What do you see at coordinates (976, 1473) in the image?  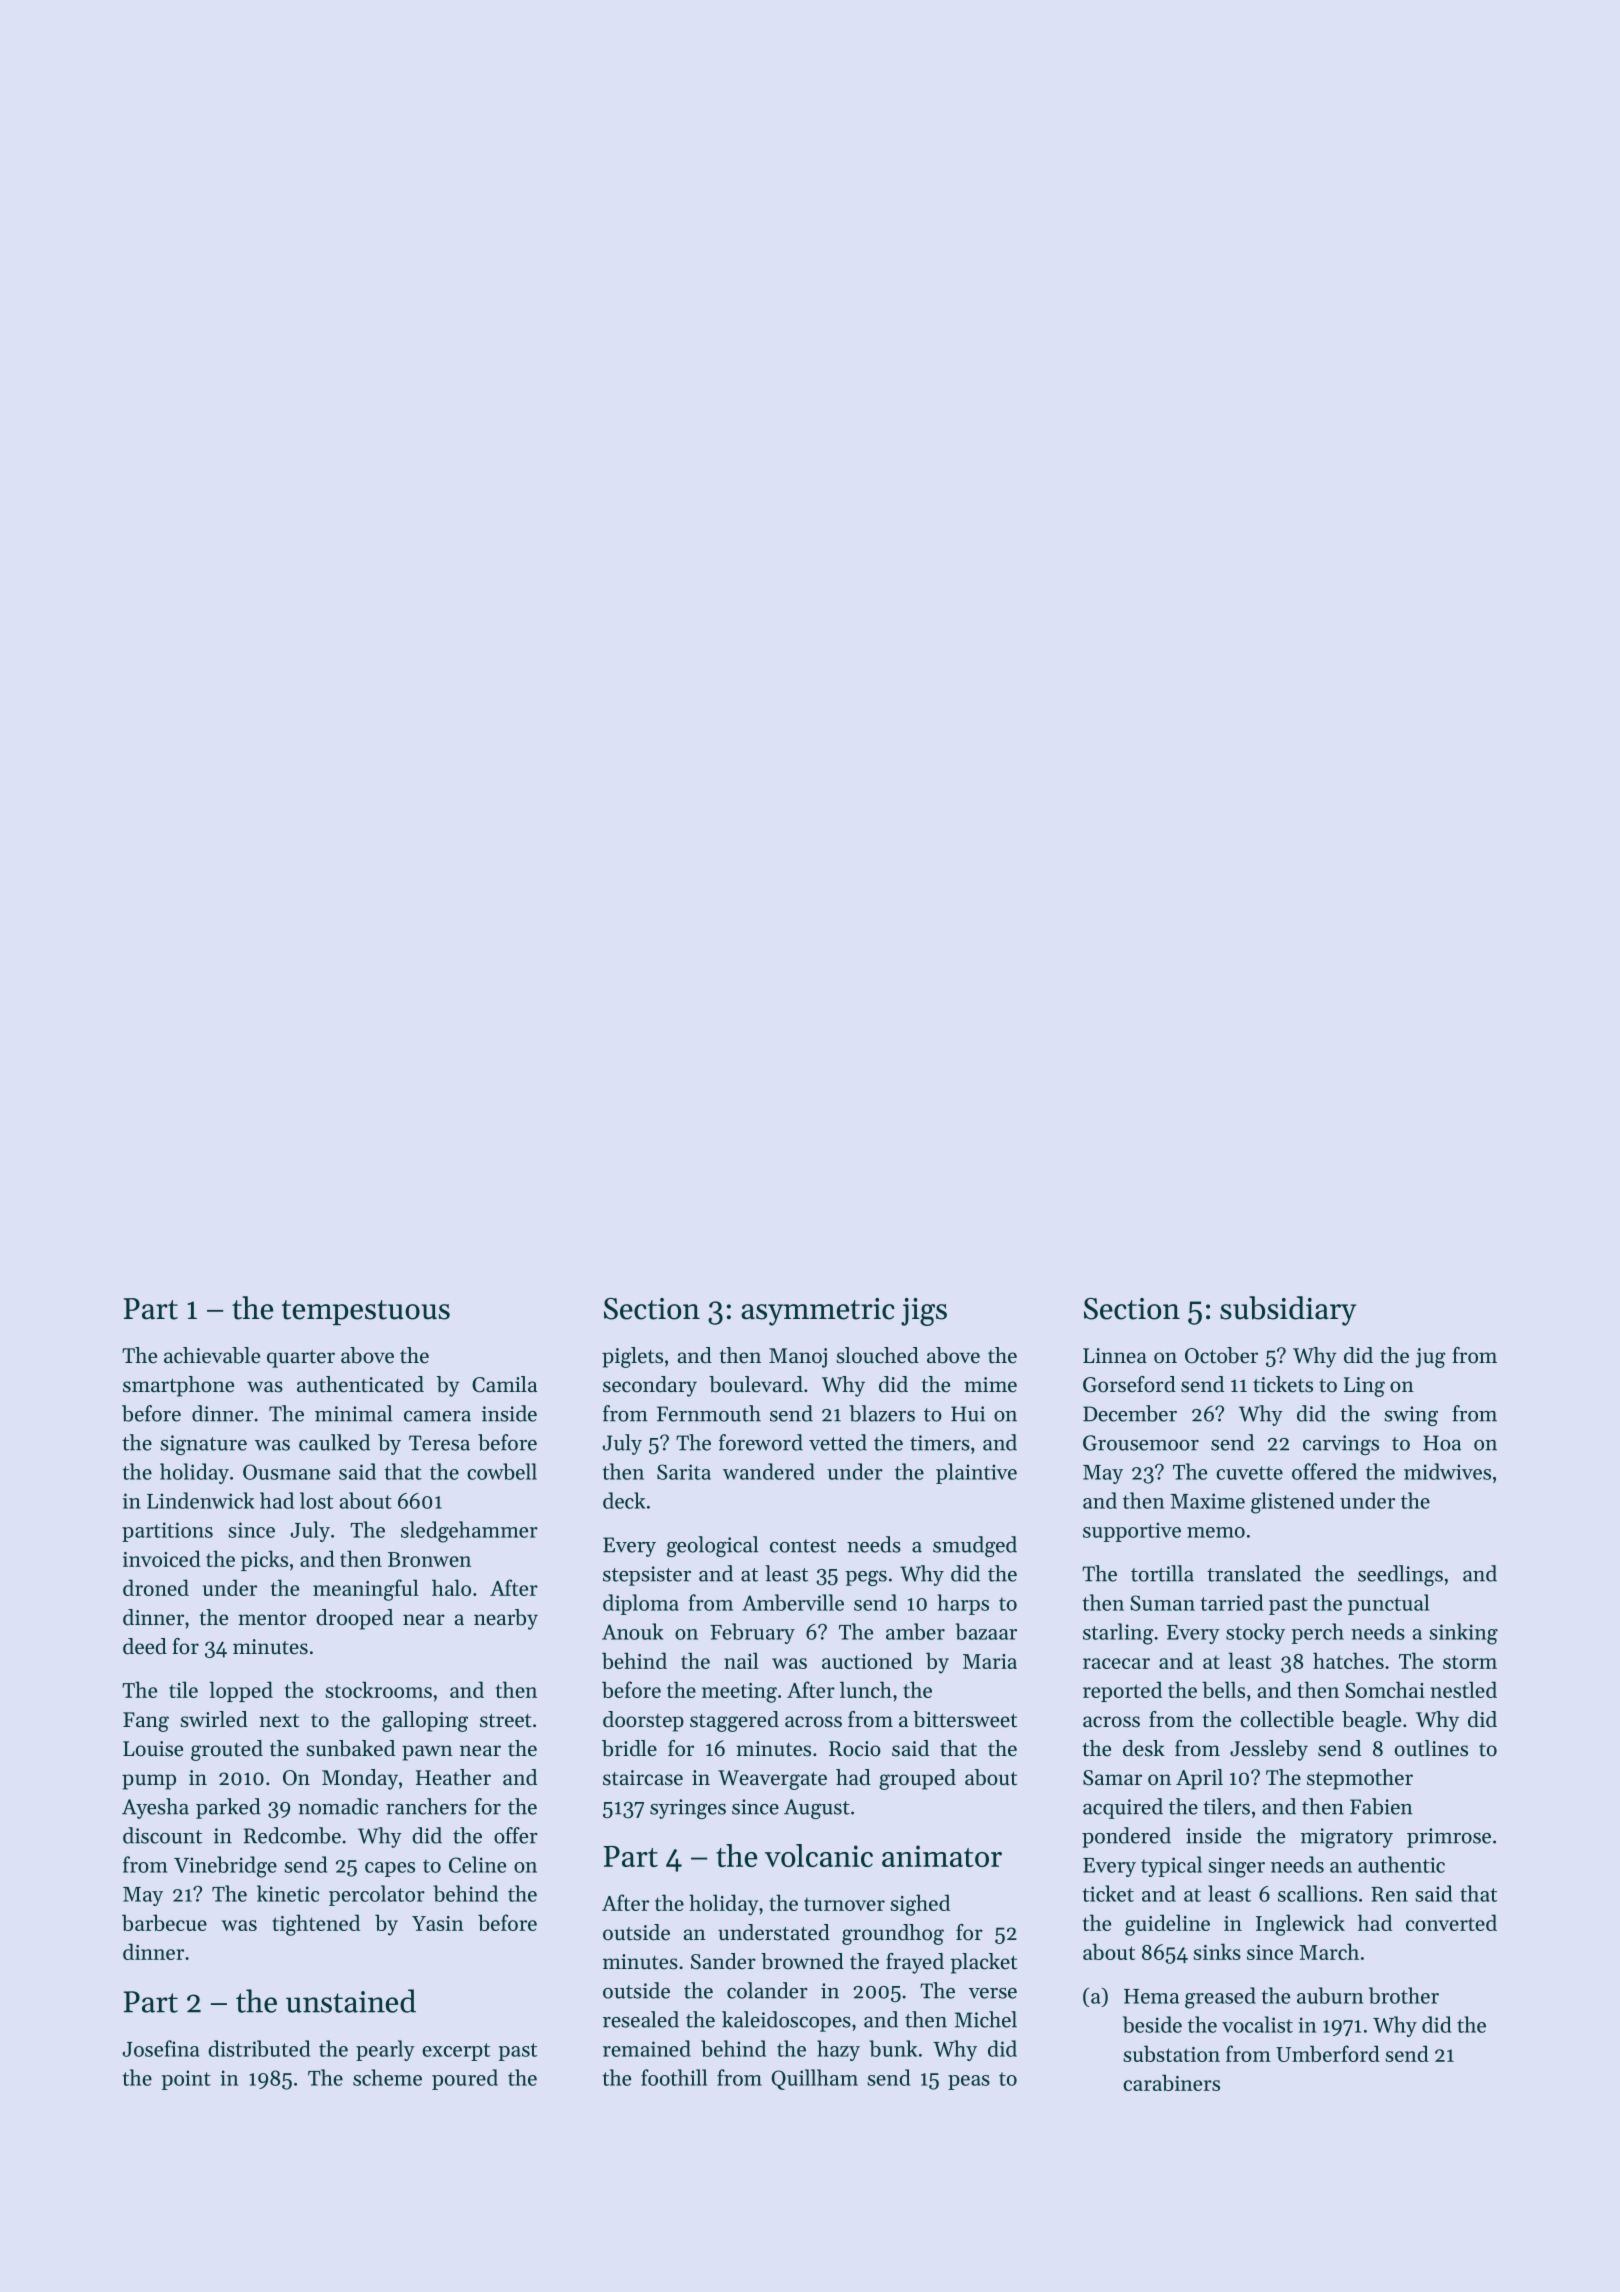 I see `plaintive` at bounding box center [976, 1473].
